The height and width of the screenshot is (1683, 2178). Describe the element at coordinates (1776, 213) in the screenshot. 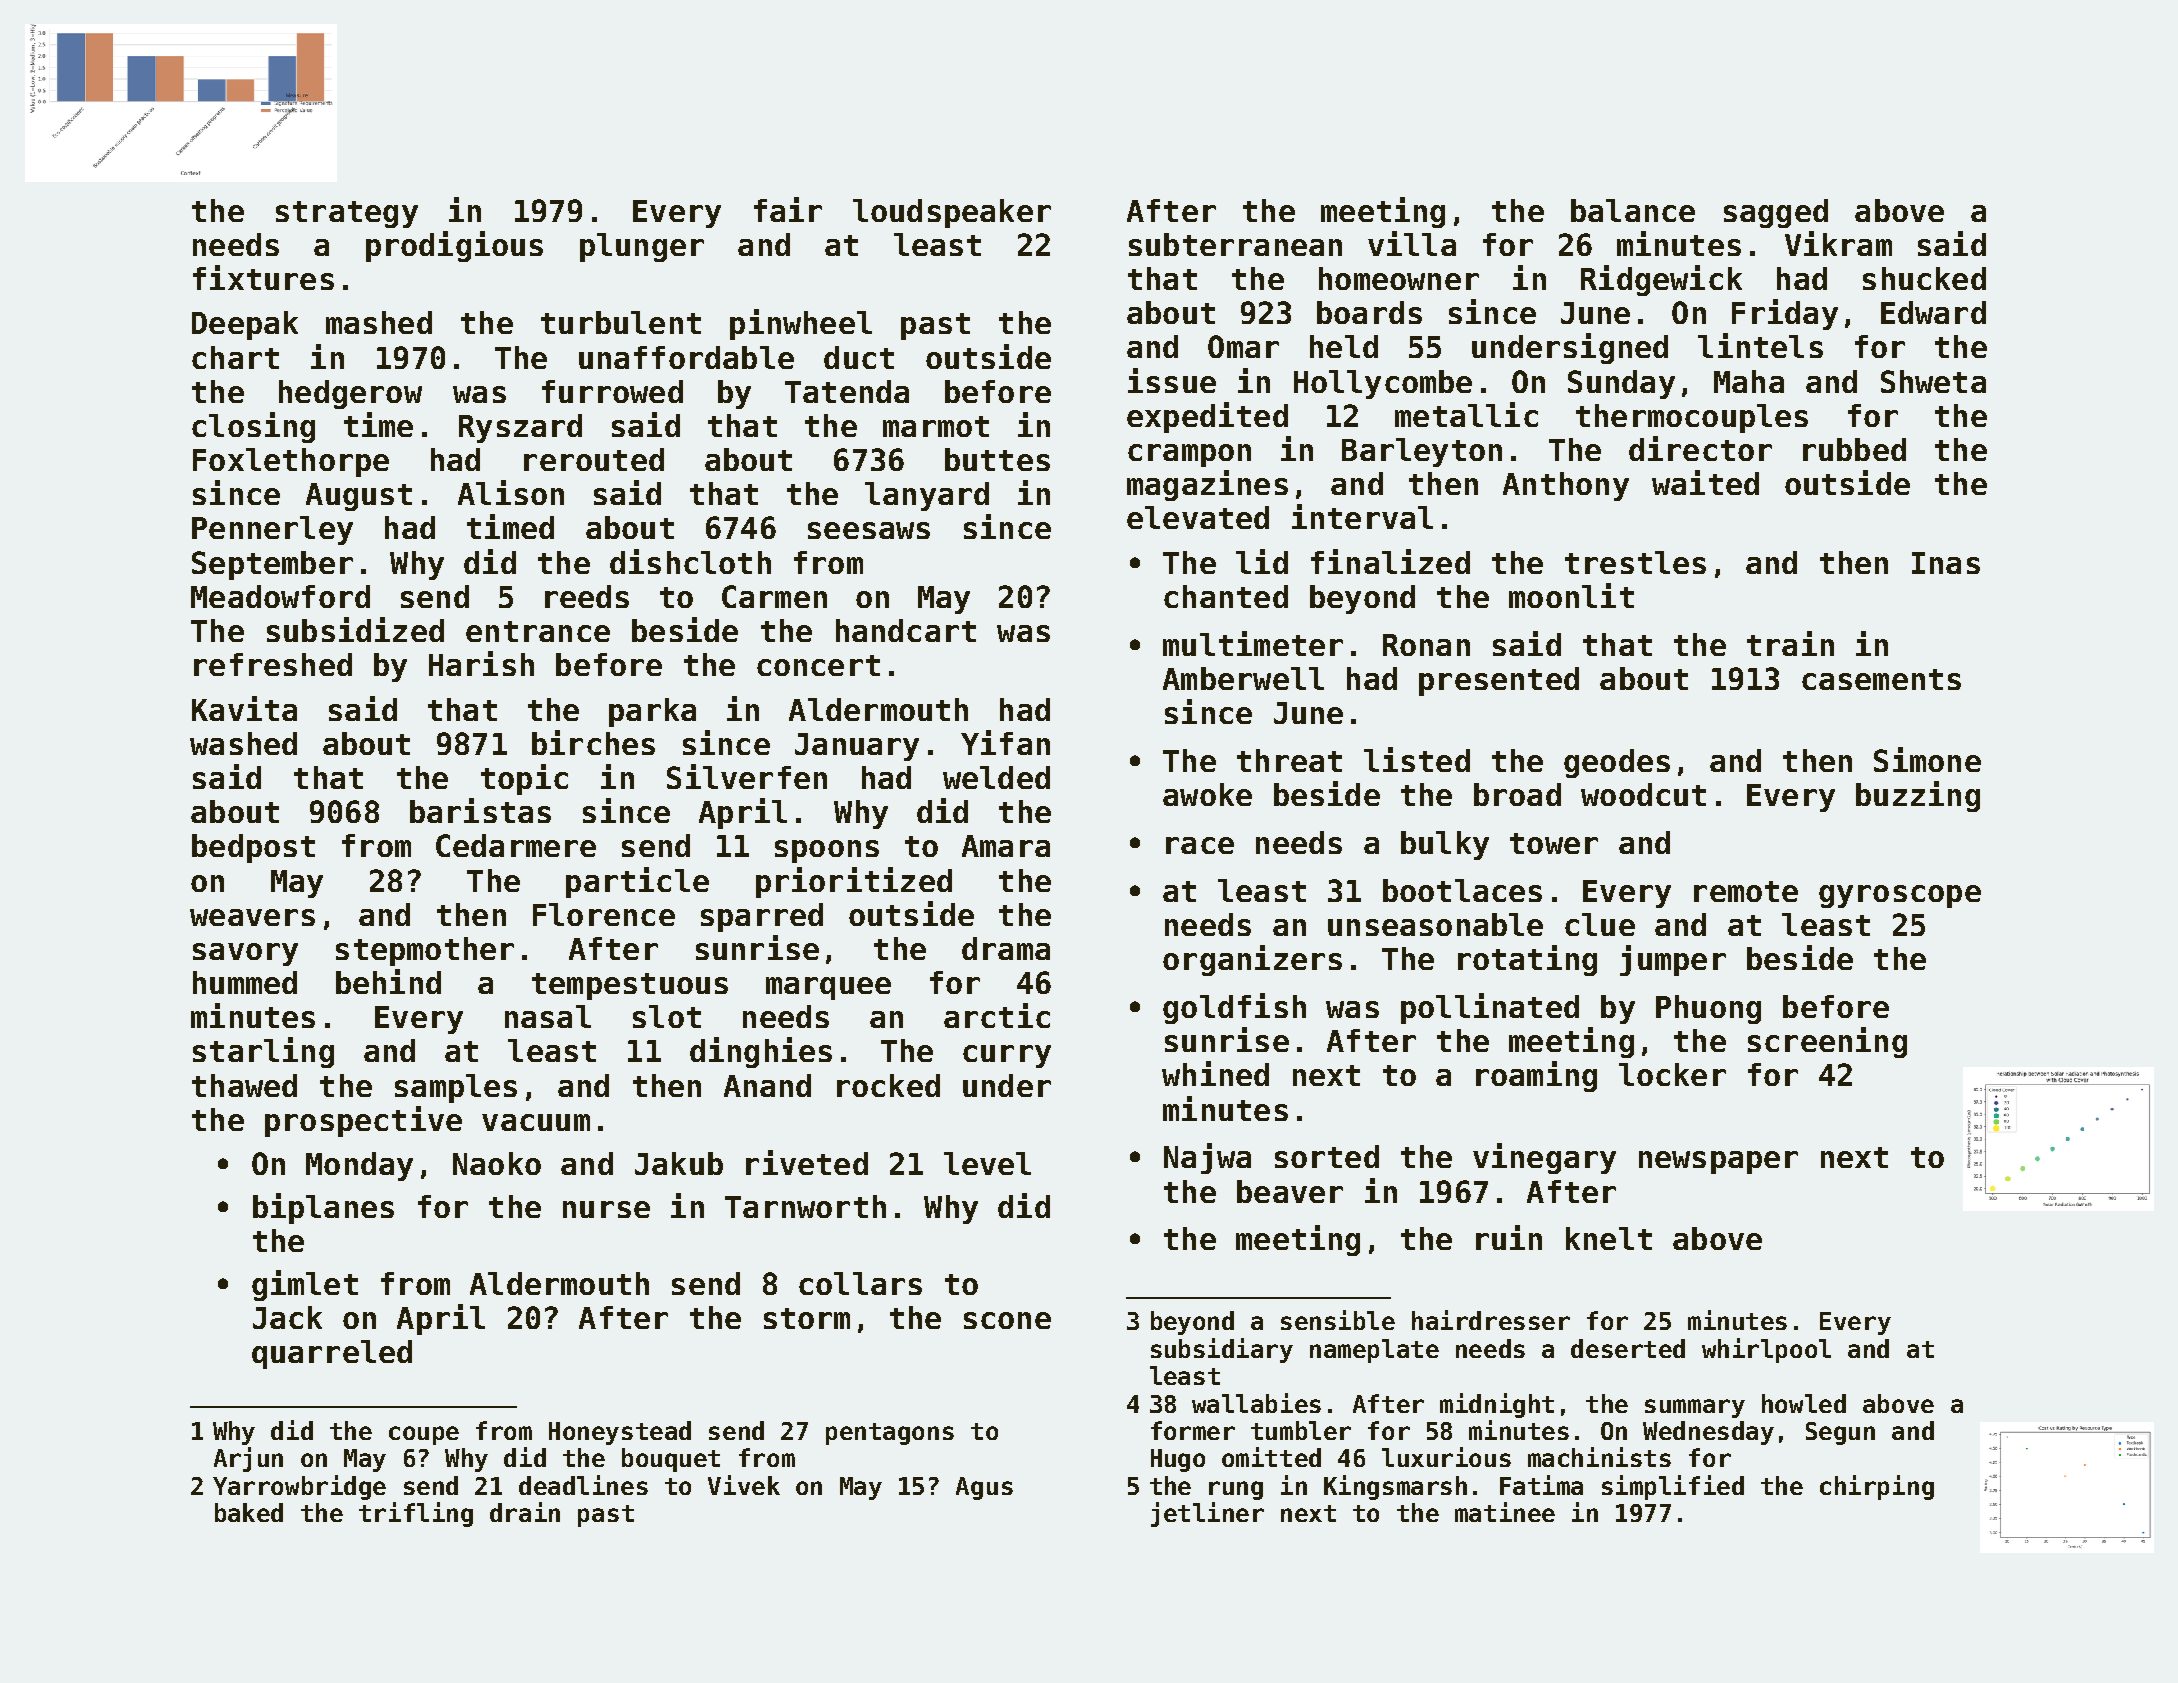

I see `sagged` at that location.
